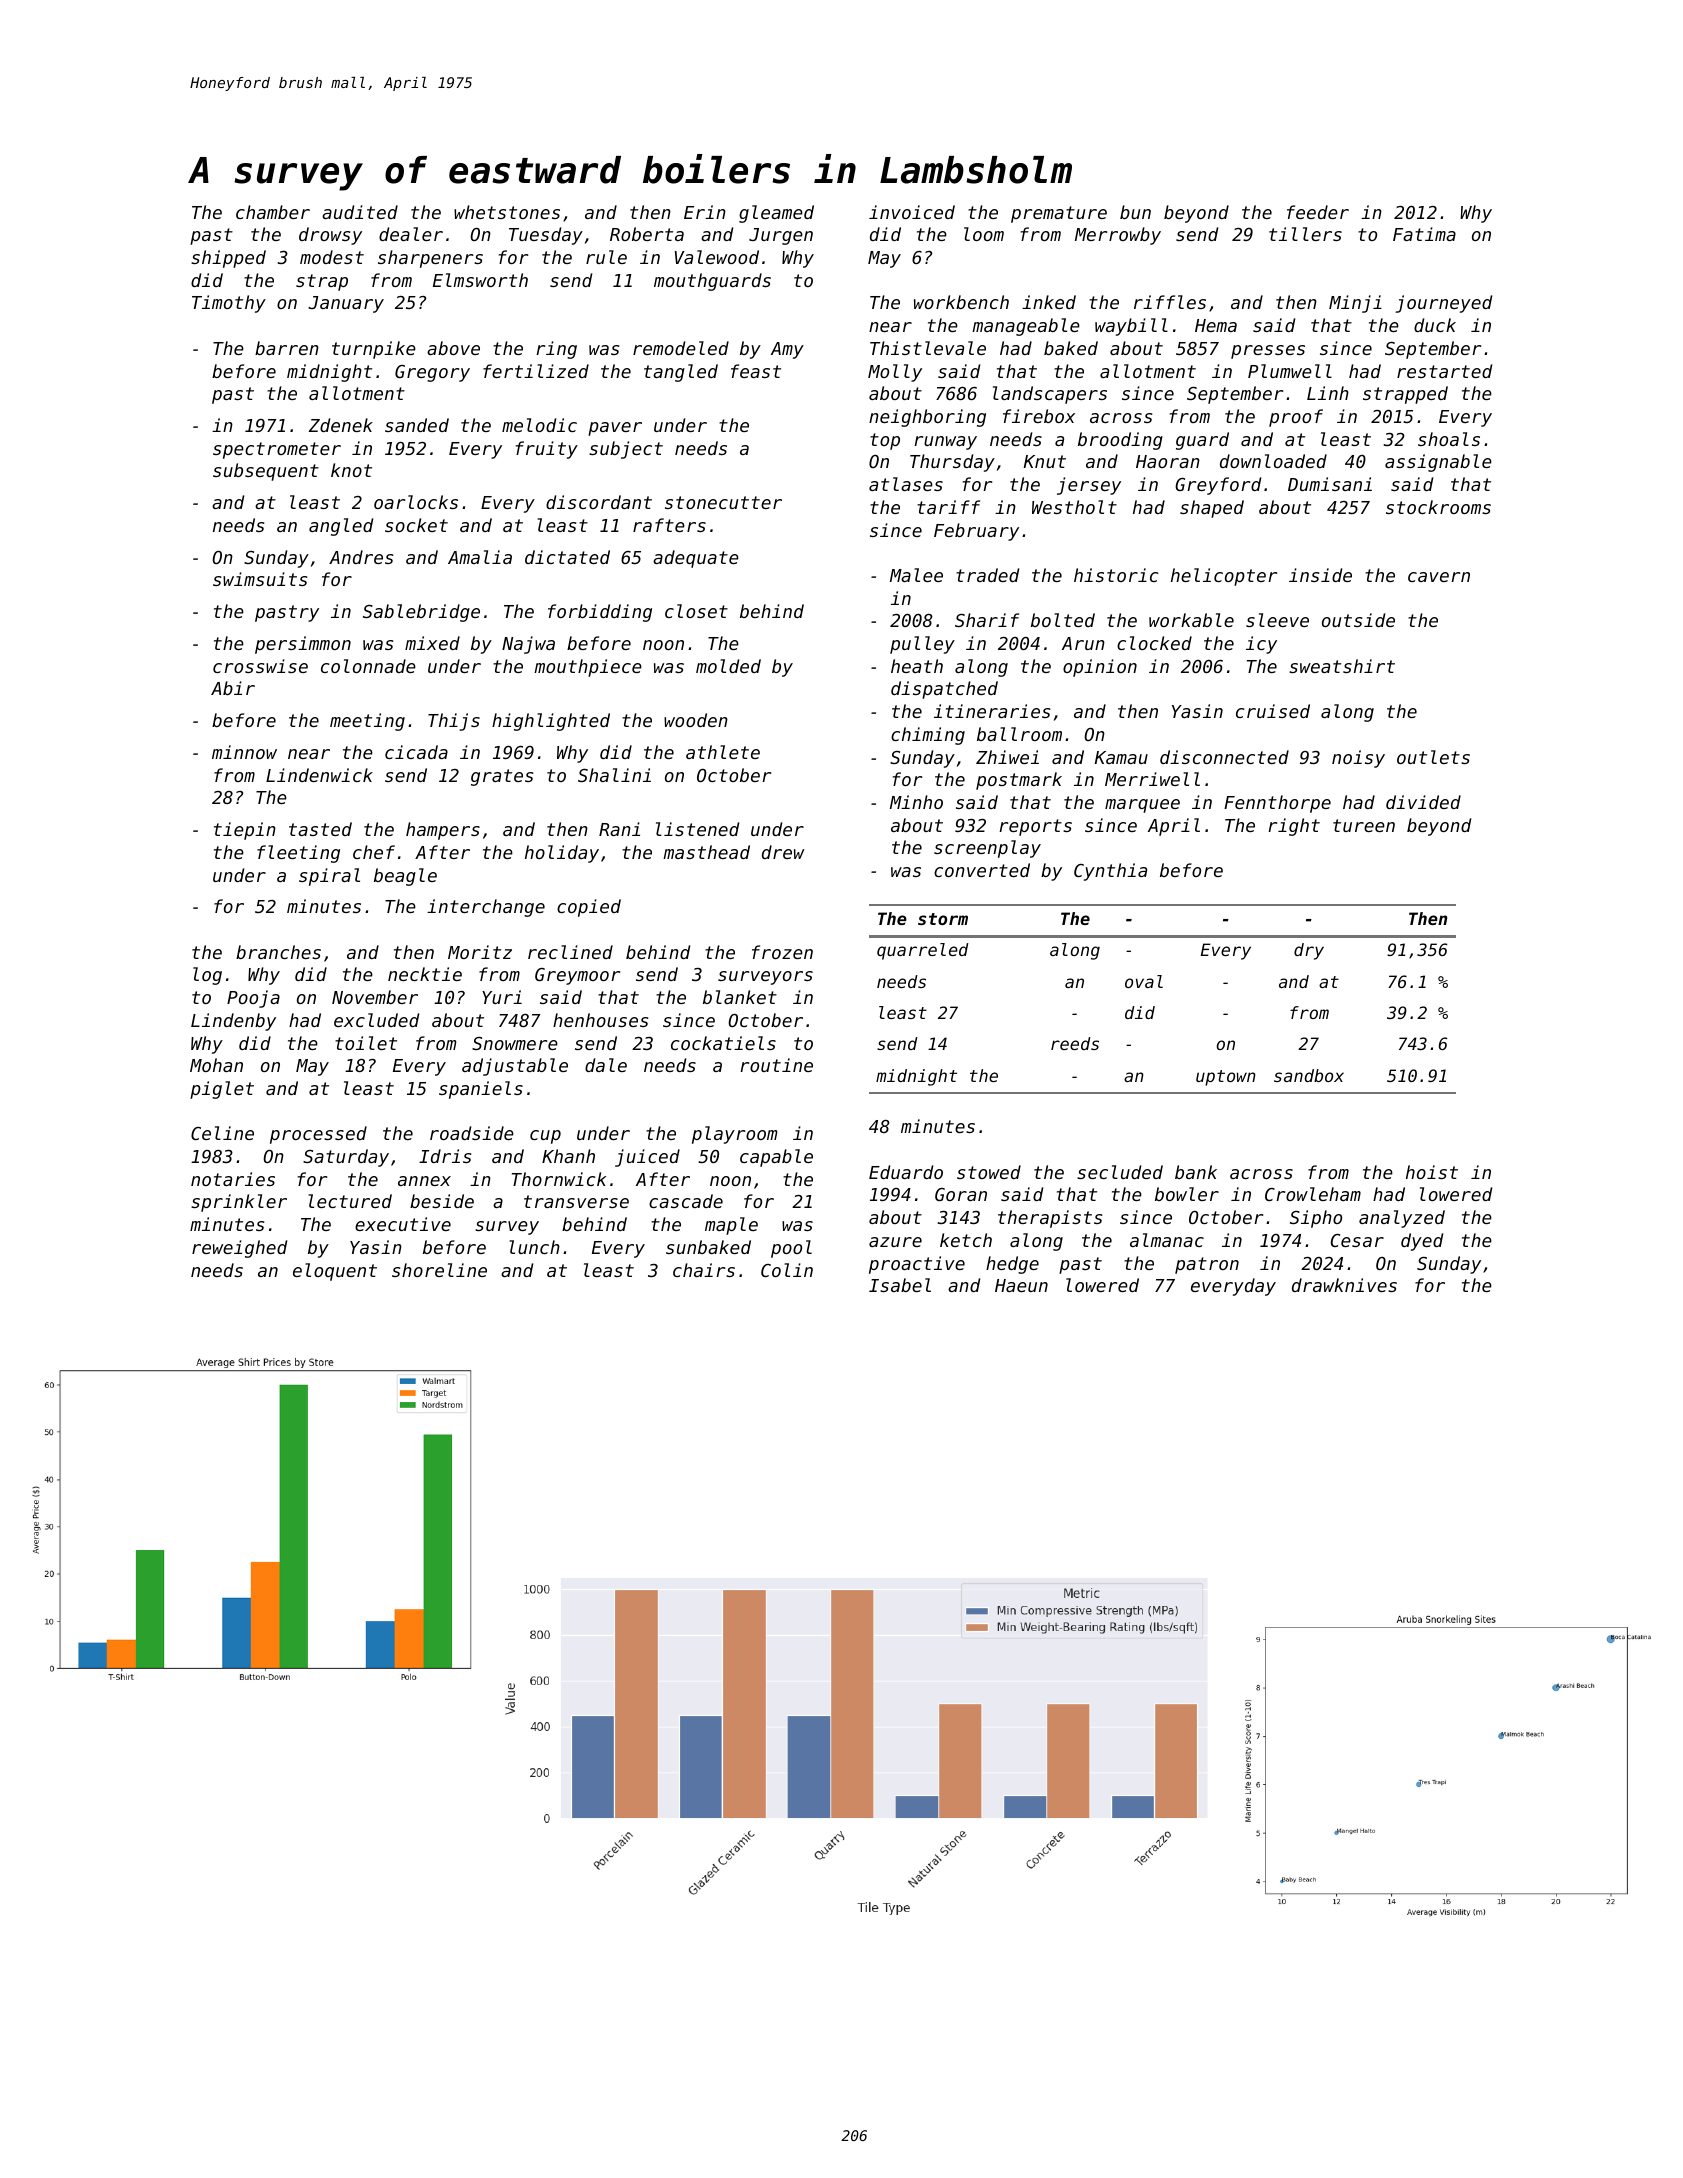 This screenshot has height=2178, width=1683. What do you see at coordinates (1216, 325) in the screenshot?
I see `Hema` at bounding box center [1216, 325].
